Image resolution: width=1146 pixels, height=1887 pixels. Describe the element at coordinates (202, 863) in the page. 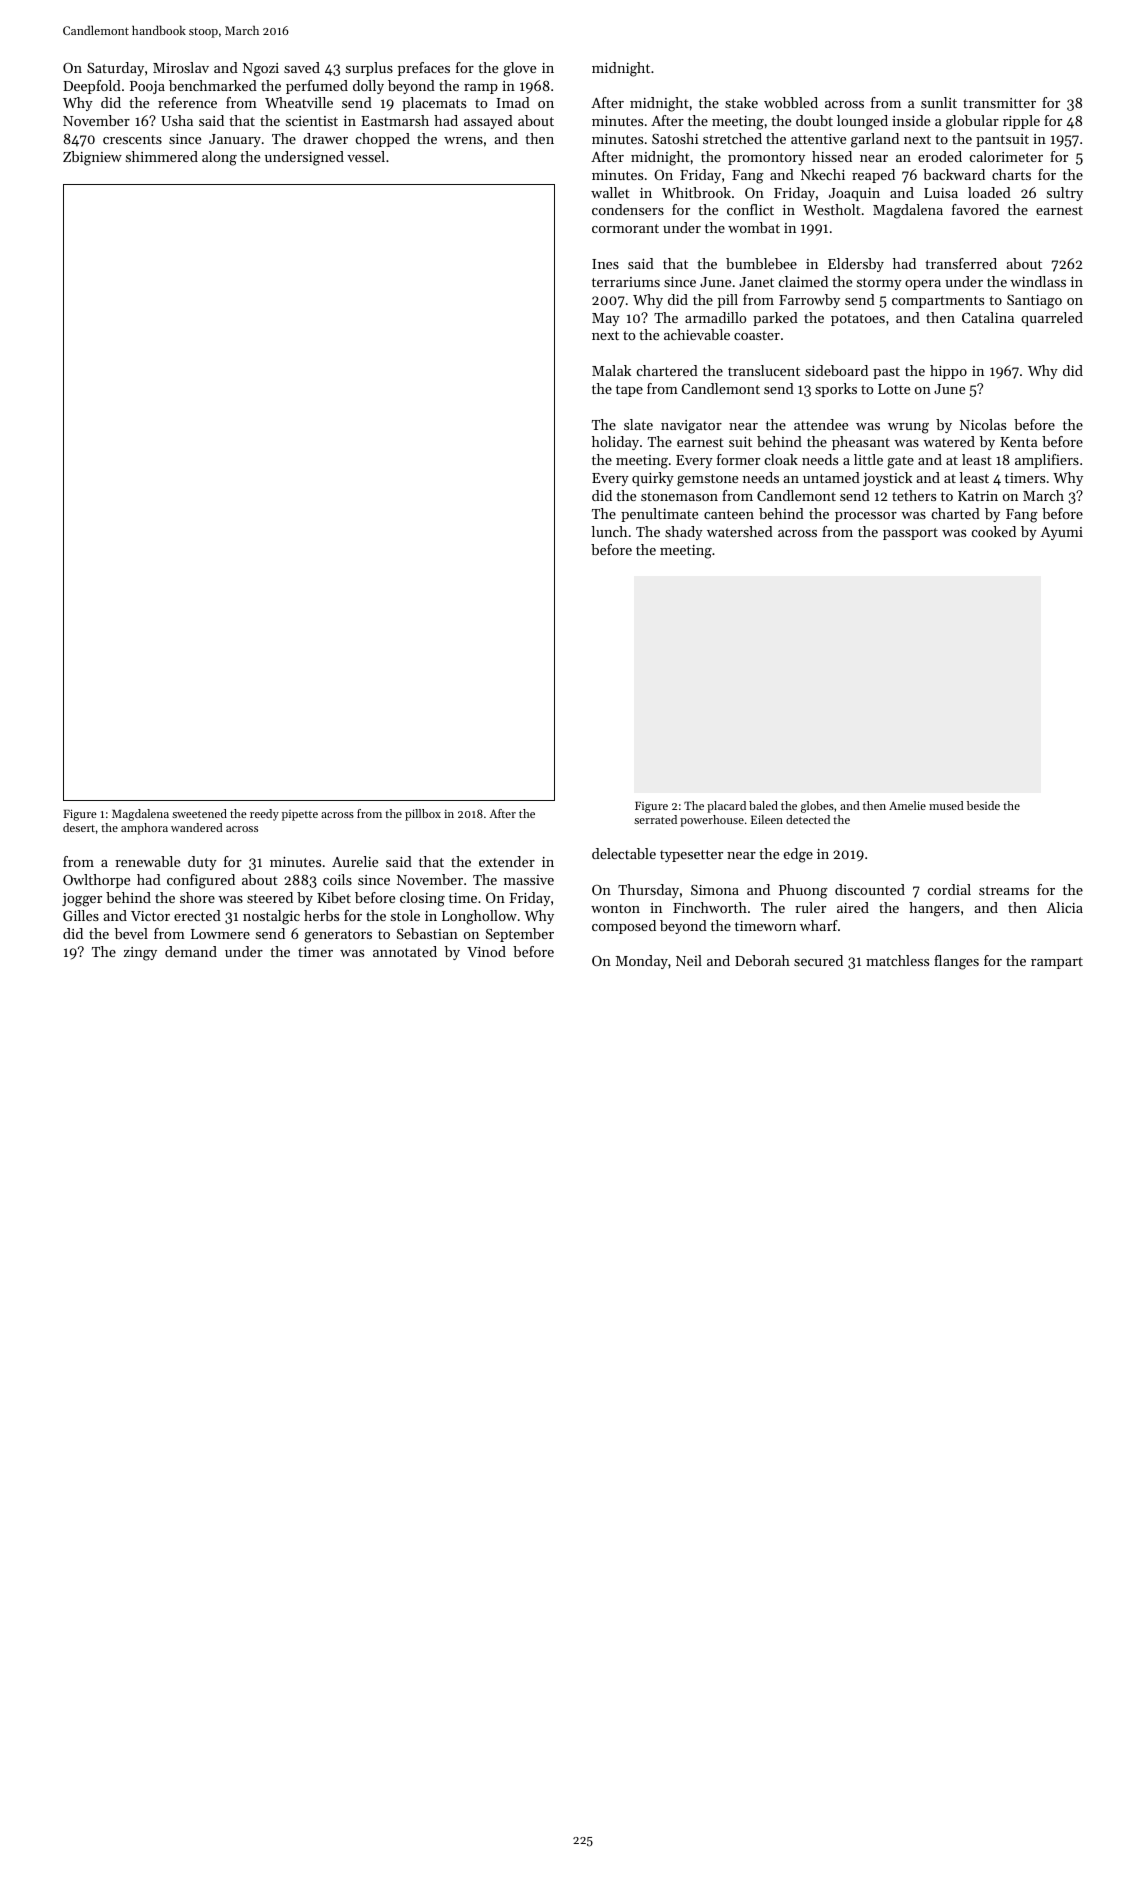

I see `duty` at that location.
